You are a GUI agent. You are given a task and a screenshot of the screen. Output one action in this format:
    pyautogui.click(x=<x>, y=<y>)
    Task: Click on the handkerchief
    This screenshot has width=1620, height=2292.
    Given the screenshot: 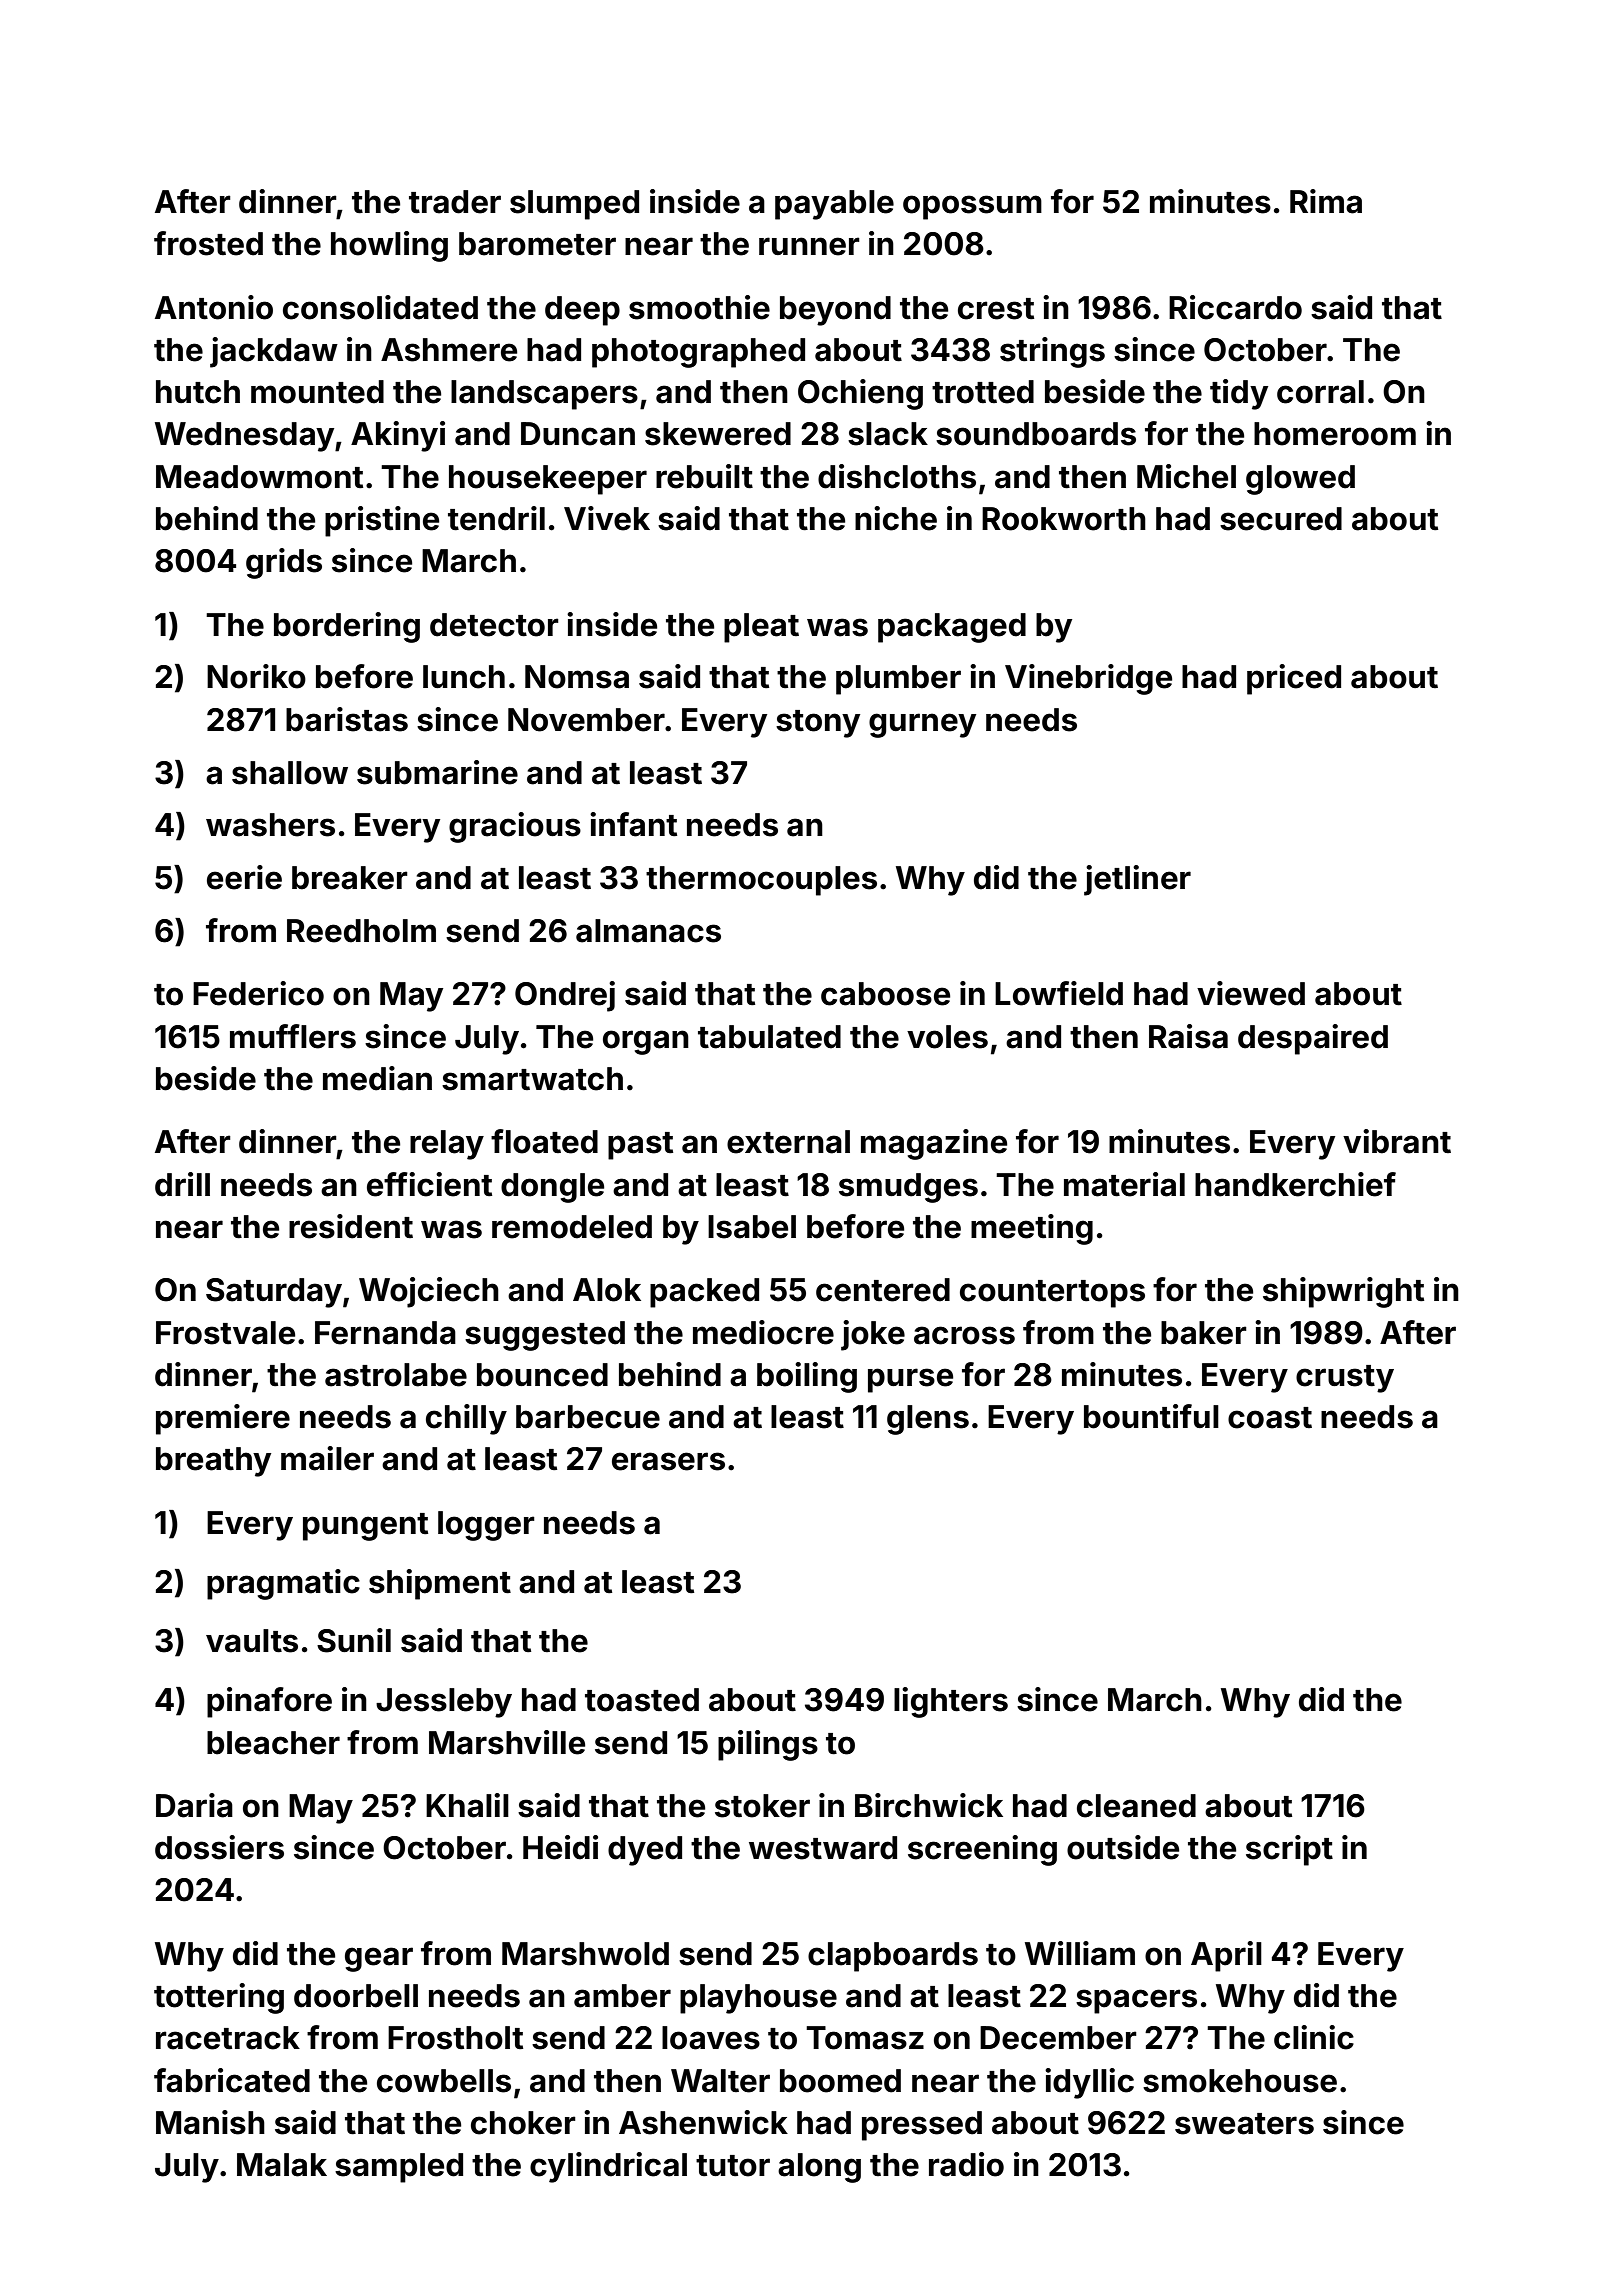 What is the action you would take?
    pyautogui.click(x=1295, y=1184)
